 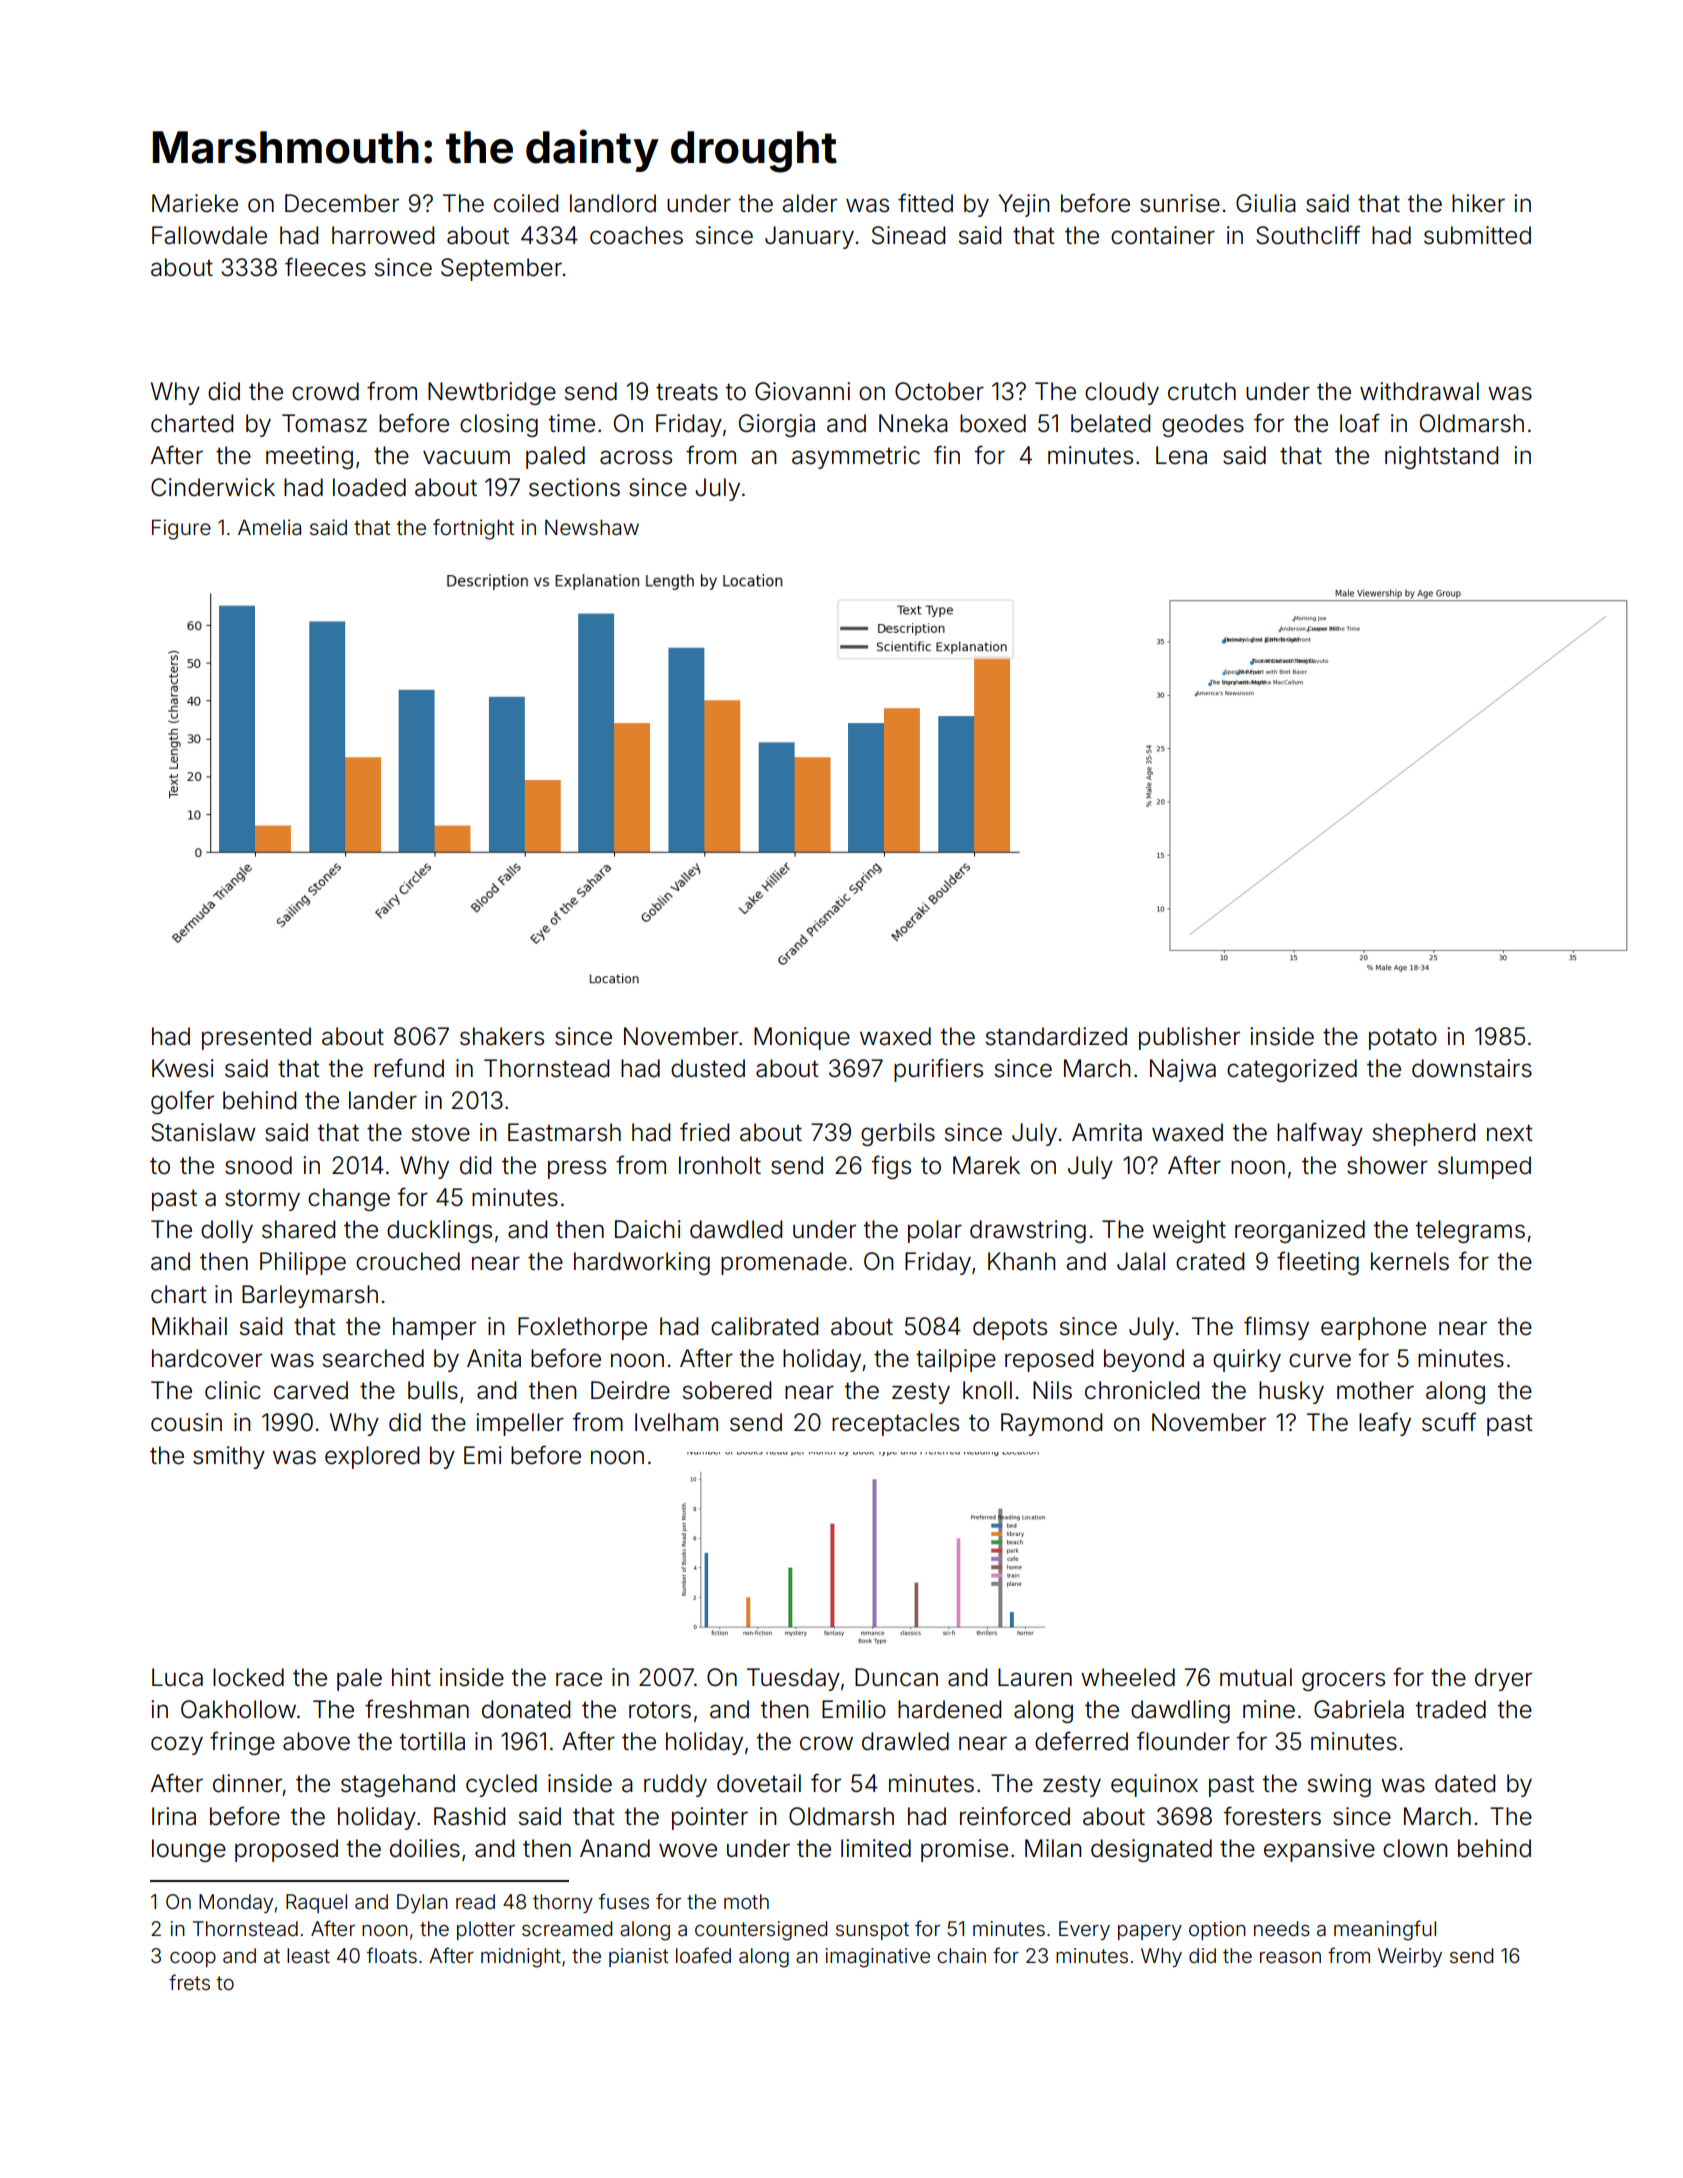 What do you see at coordinates (1403, 1039) in the screenshot?
I see `potato` at bounding box center [1403, 1039].
